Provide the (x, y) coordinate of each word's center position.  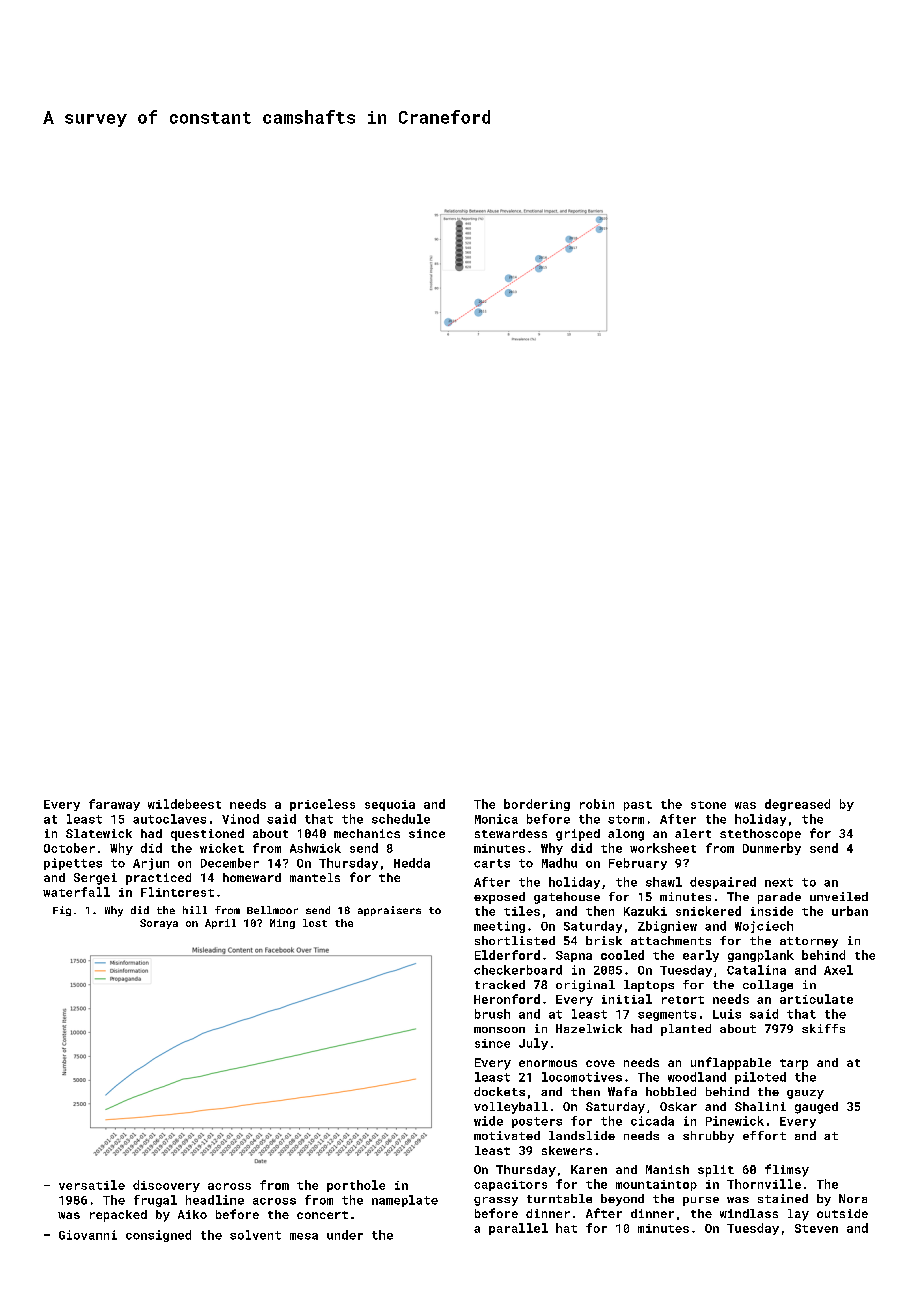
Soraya (159, 924)
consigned (158, 1236)
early (701, 956)
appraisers (389, 911)
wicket (222, 848)
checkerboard (518, 970)
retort (683, 1000)
